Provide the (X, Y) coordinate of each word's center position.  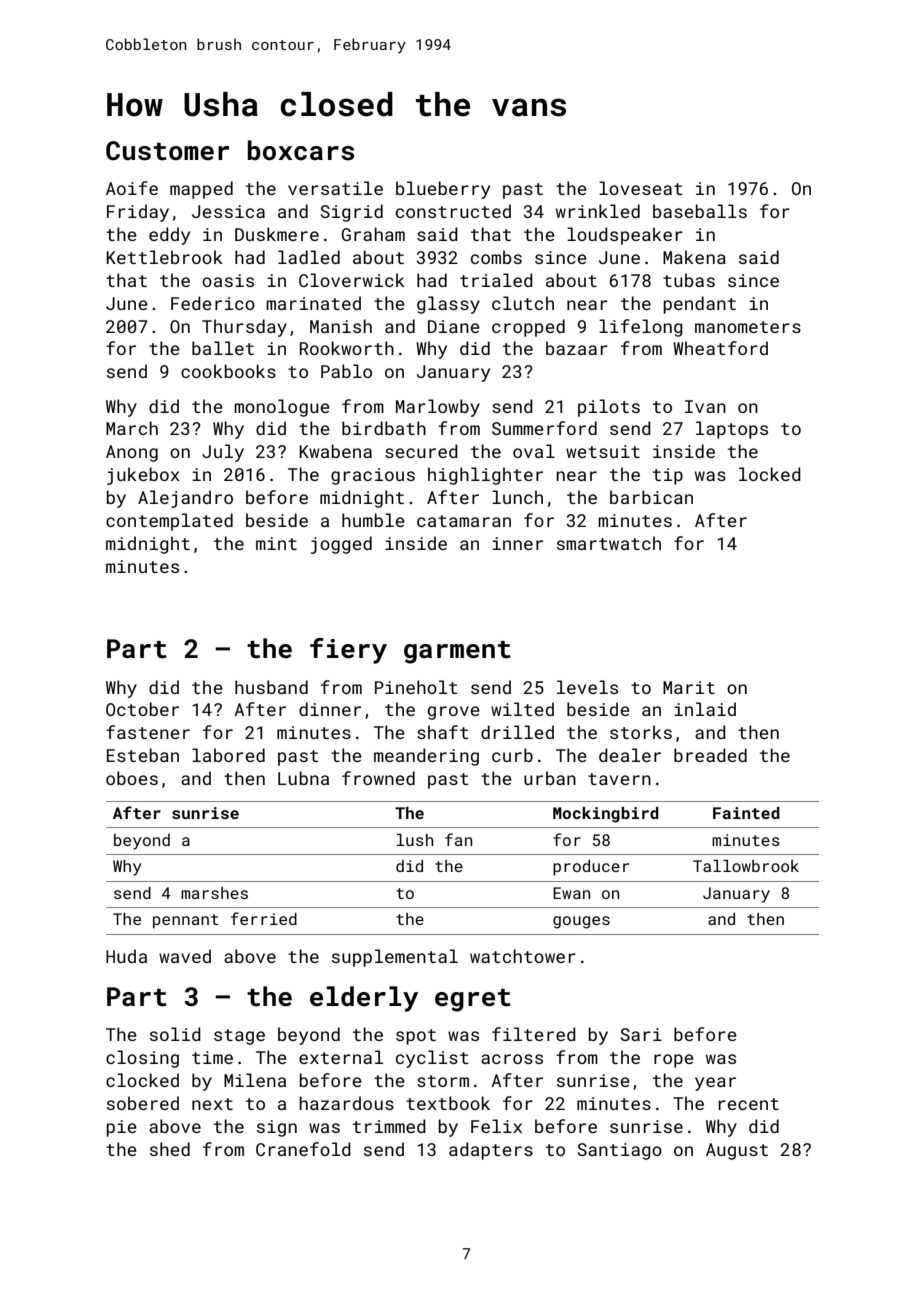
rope (674, 1061)
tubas (689, 280)
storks (641, 732)
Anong (132, 453)
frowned (378, 778)
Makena (694, 257)
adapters (491, 1151)
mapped (201, 190)
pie (121, 1128)
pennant (186, 921)
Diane (454, 326)
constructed (453, 211)
